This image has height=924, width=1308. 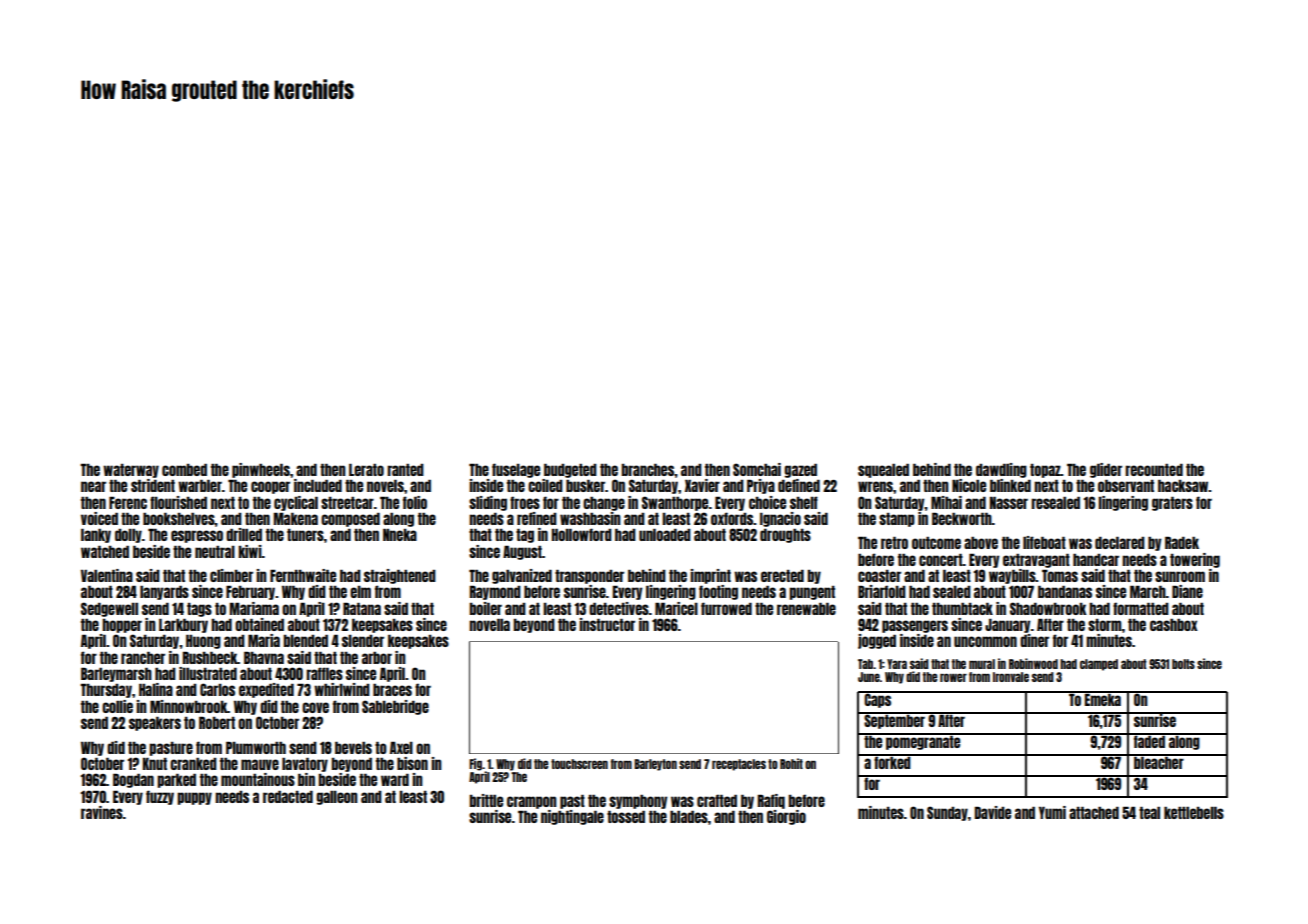 I want to click on waterway, so click(x=131, y=471).
